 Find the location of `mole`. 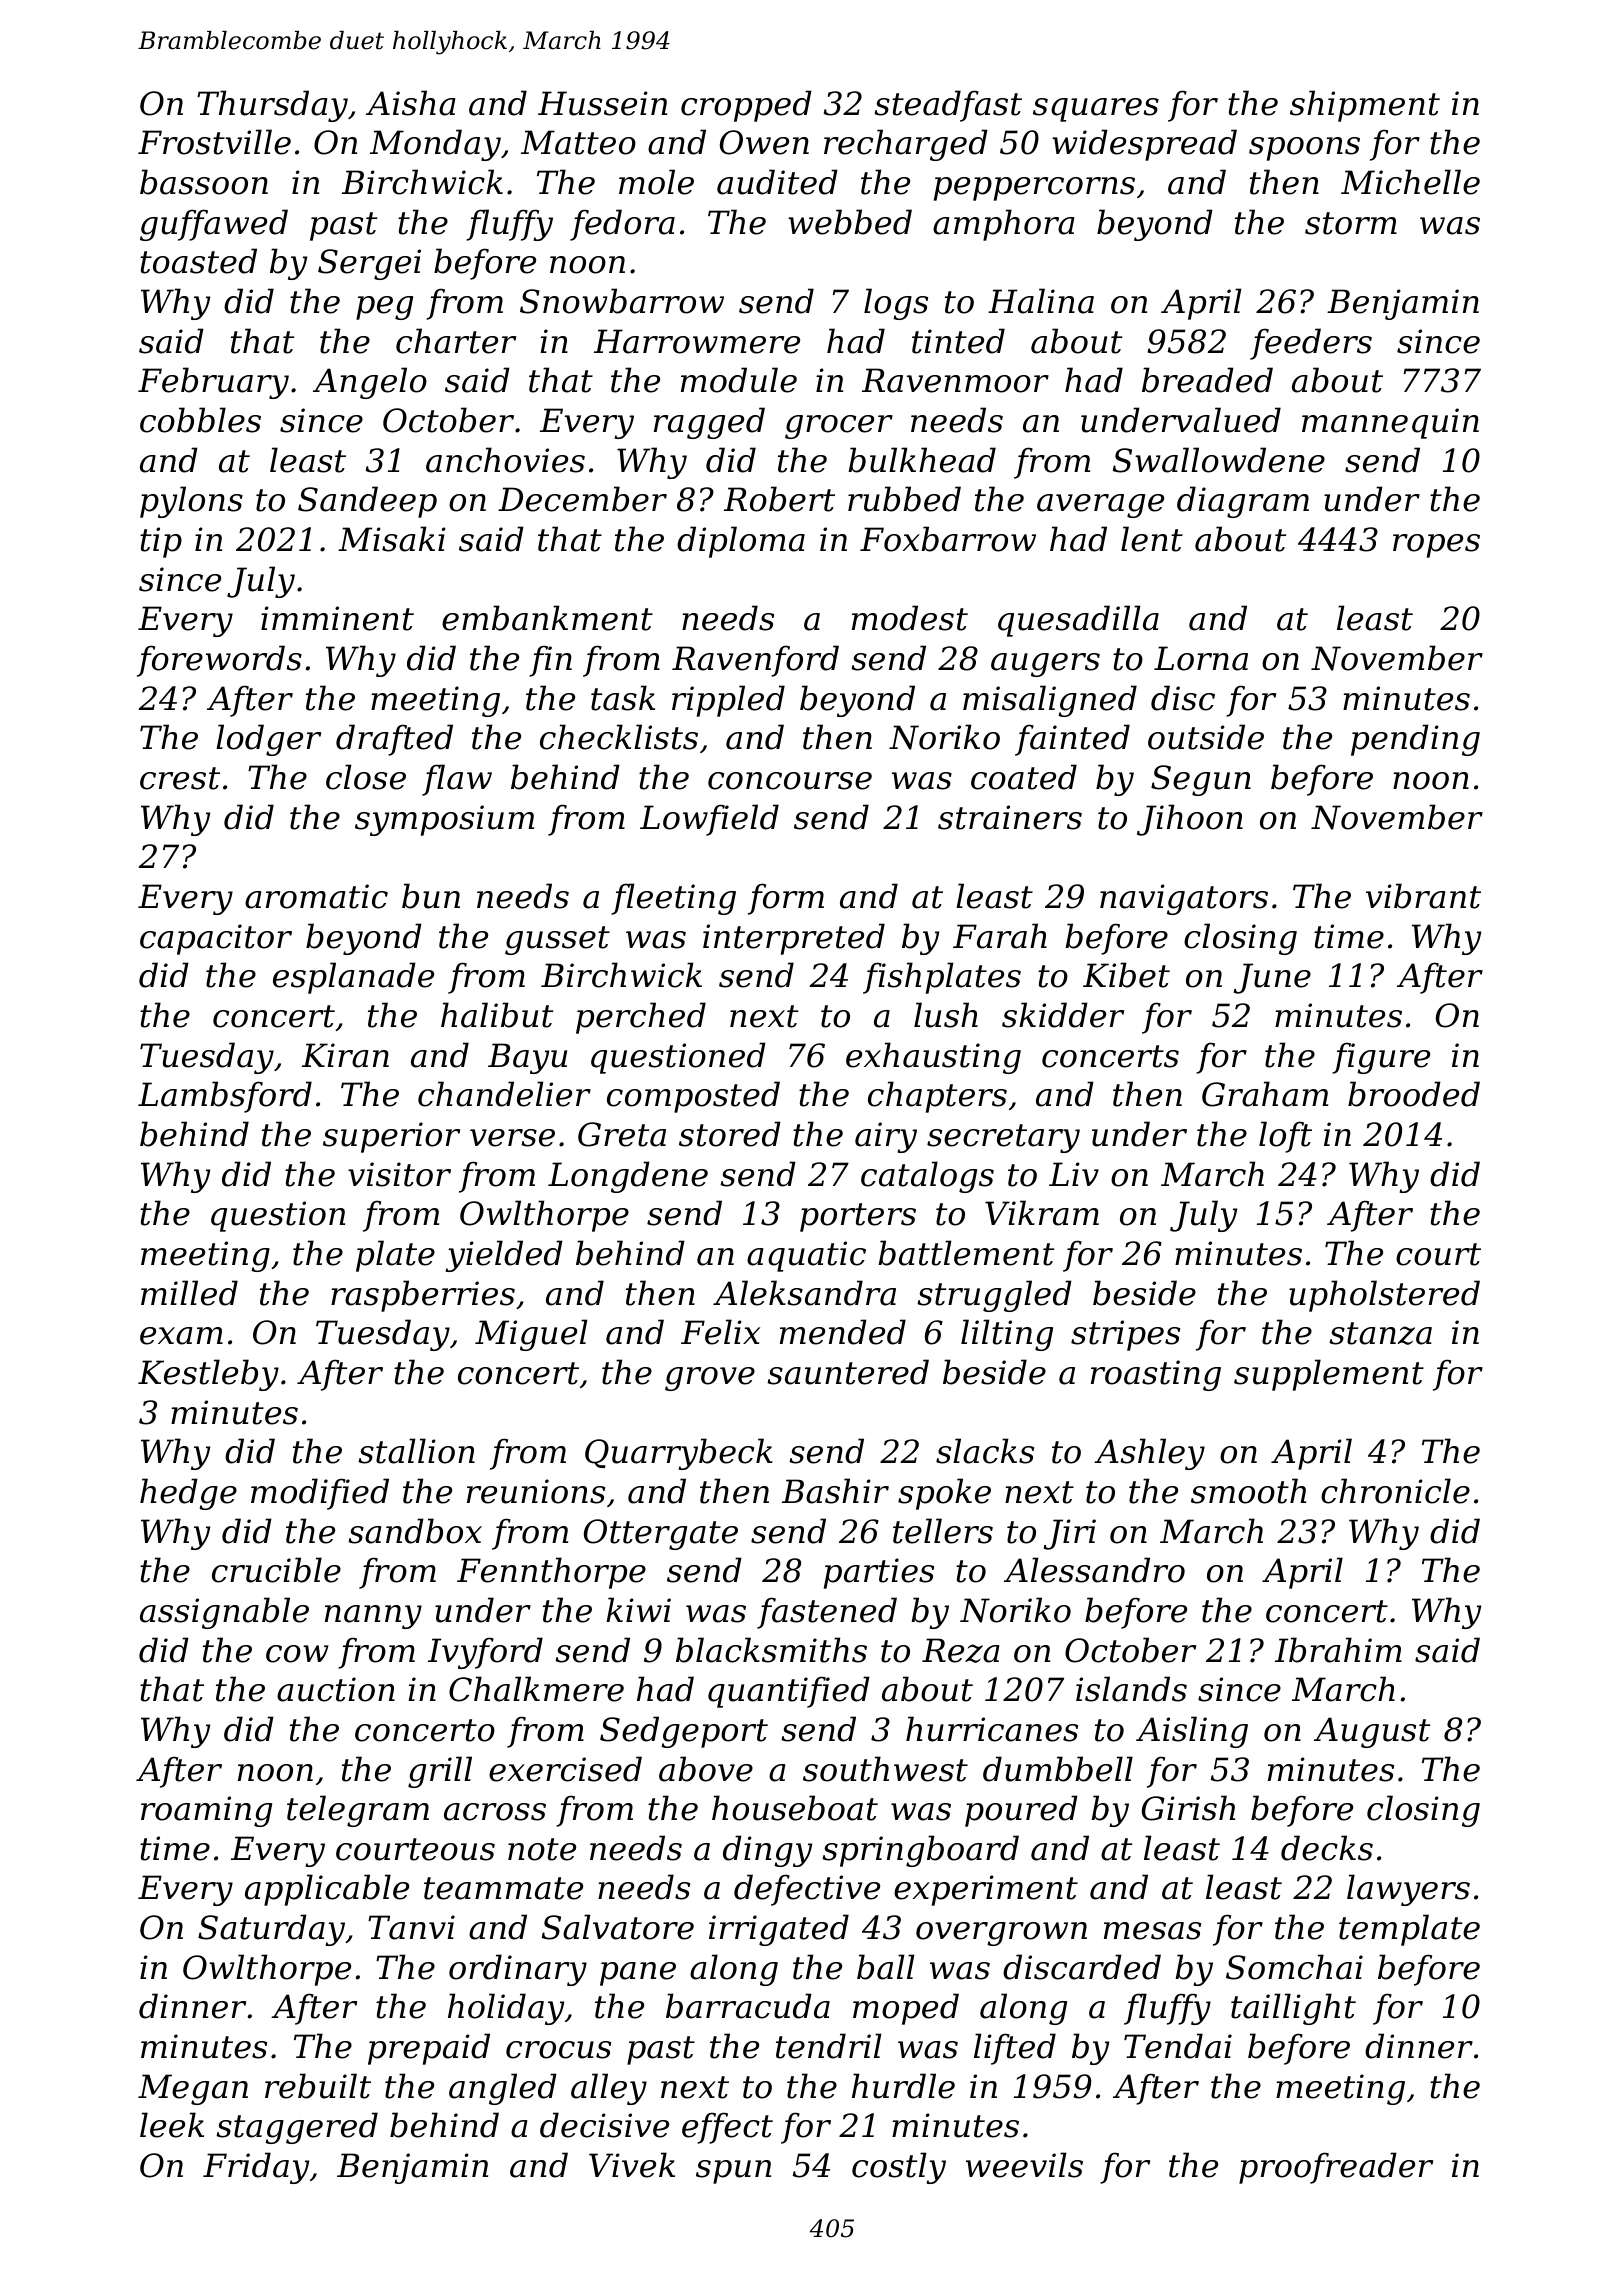

mole is located at coordinates (656, 182).
